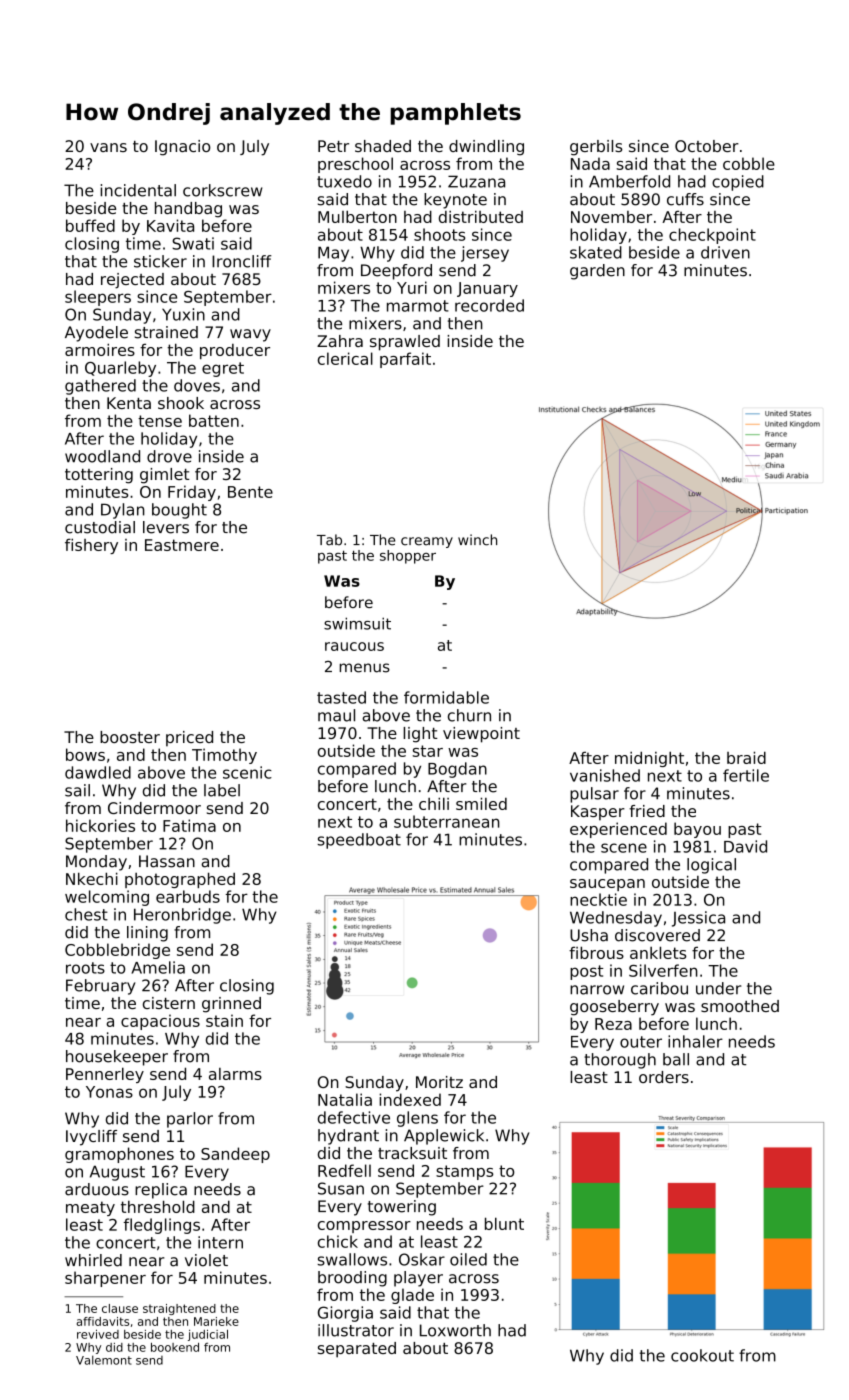 The width and height of the screenshot is (849, 1400). I want to click on copied, so click(738, 183).
